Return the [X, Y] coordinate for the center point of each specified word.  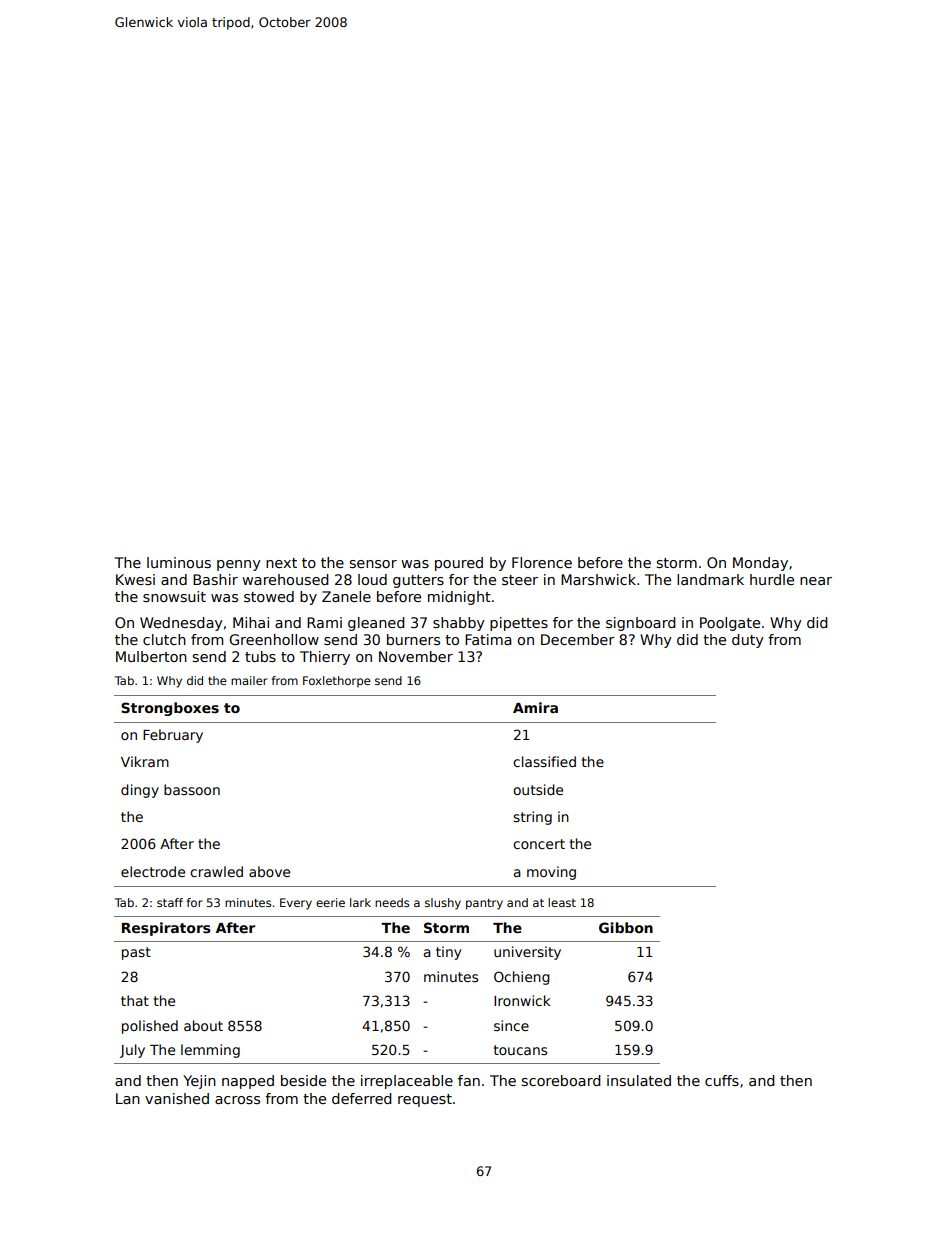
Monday [760, 564]
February [173, 736]
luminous [179, 562]
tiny [448, 953]
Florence [542, 562]
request [425, 1100]
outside [538, 789]
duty [748, 641]
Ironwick [522, 1000]
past [136, 953]
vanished [177, 1098]
